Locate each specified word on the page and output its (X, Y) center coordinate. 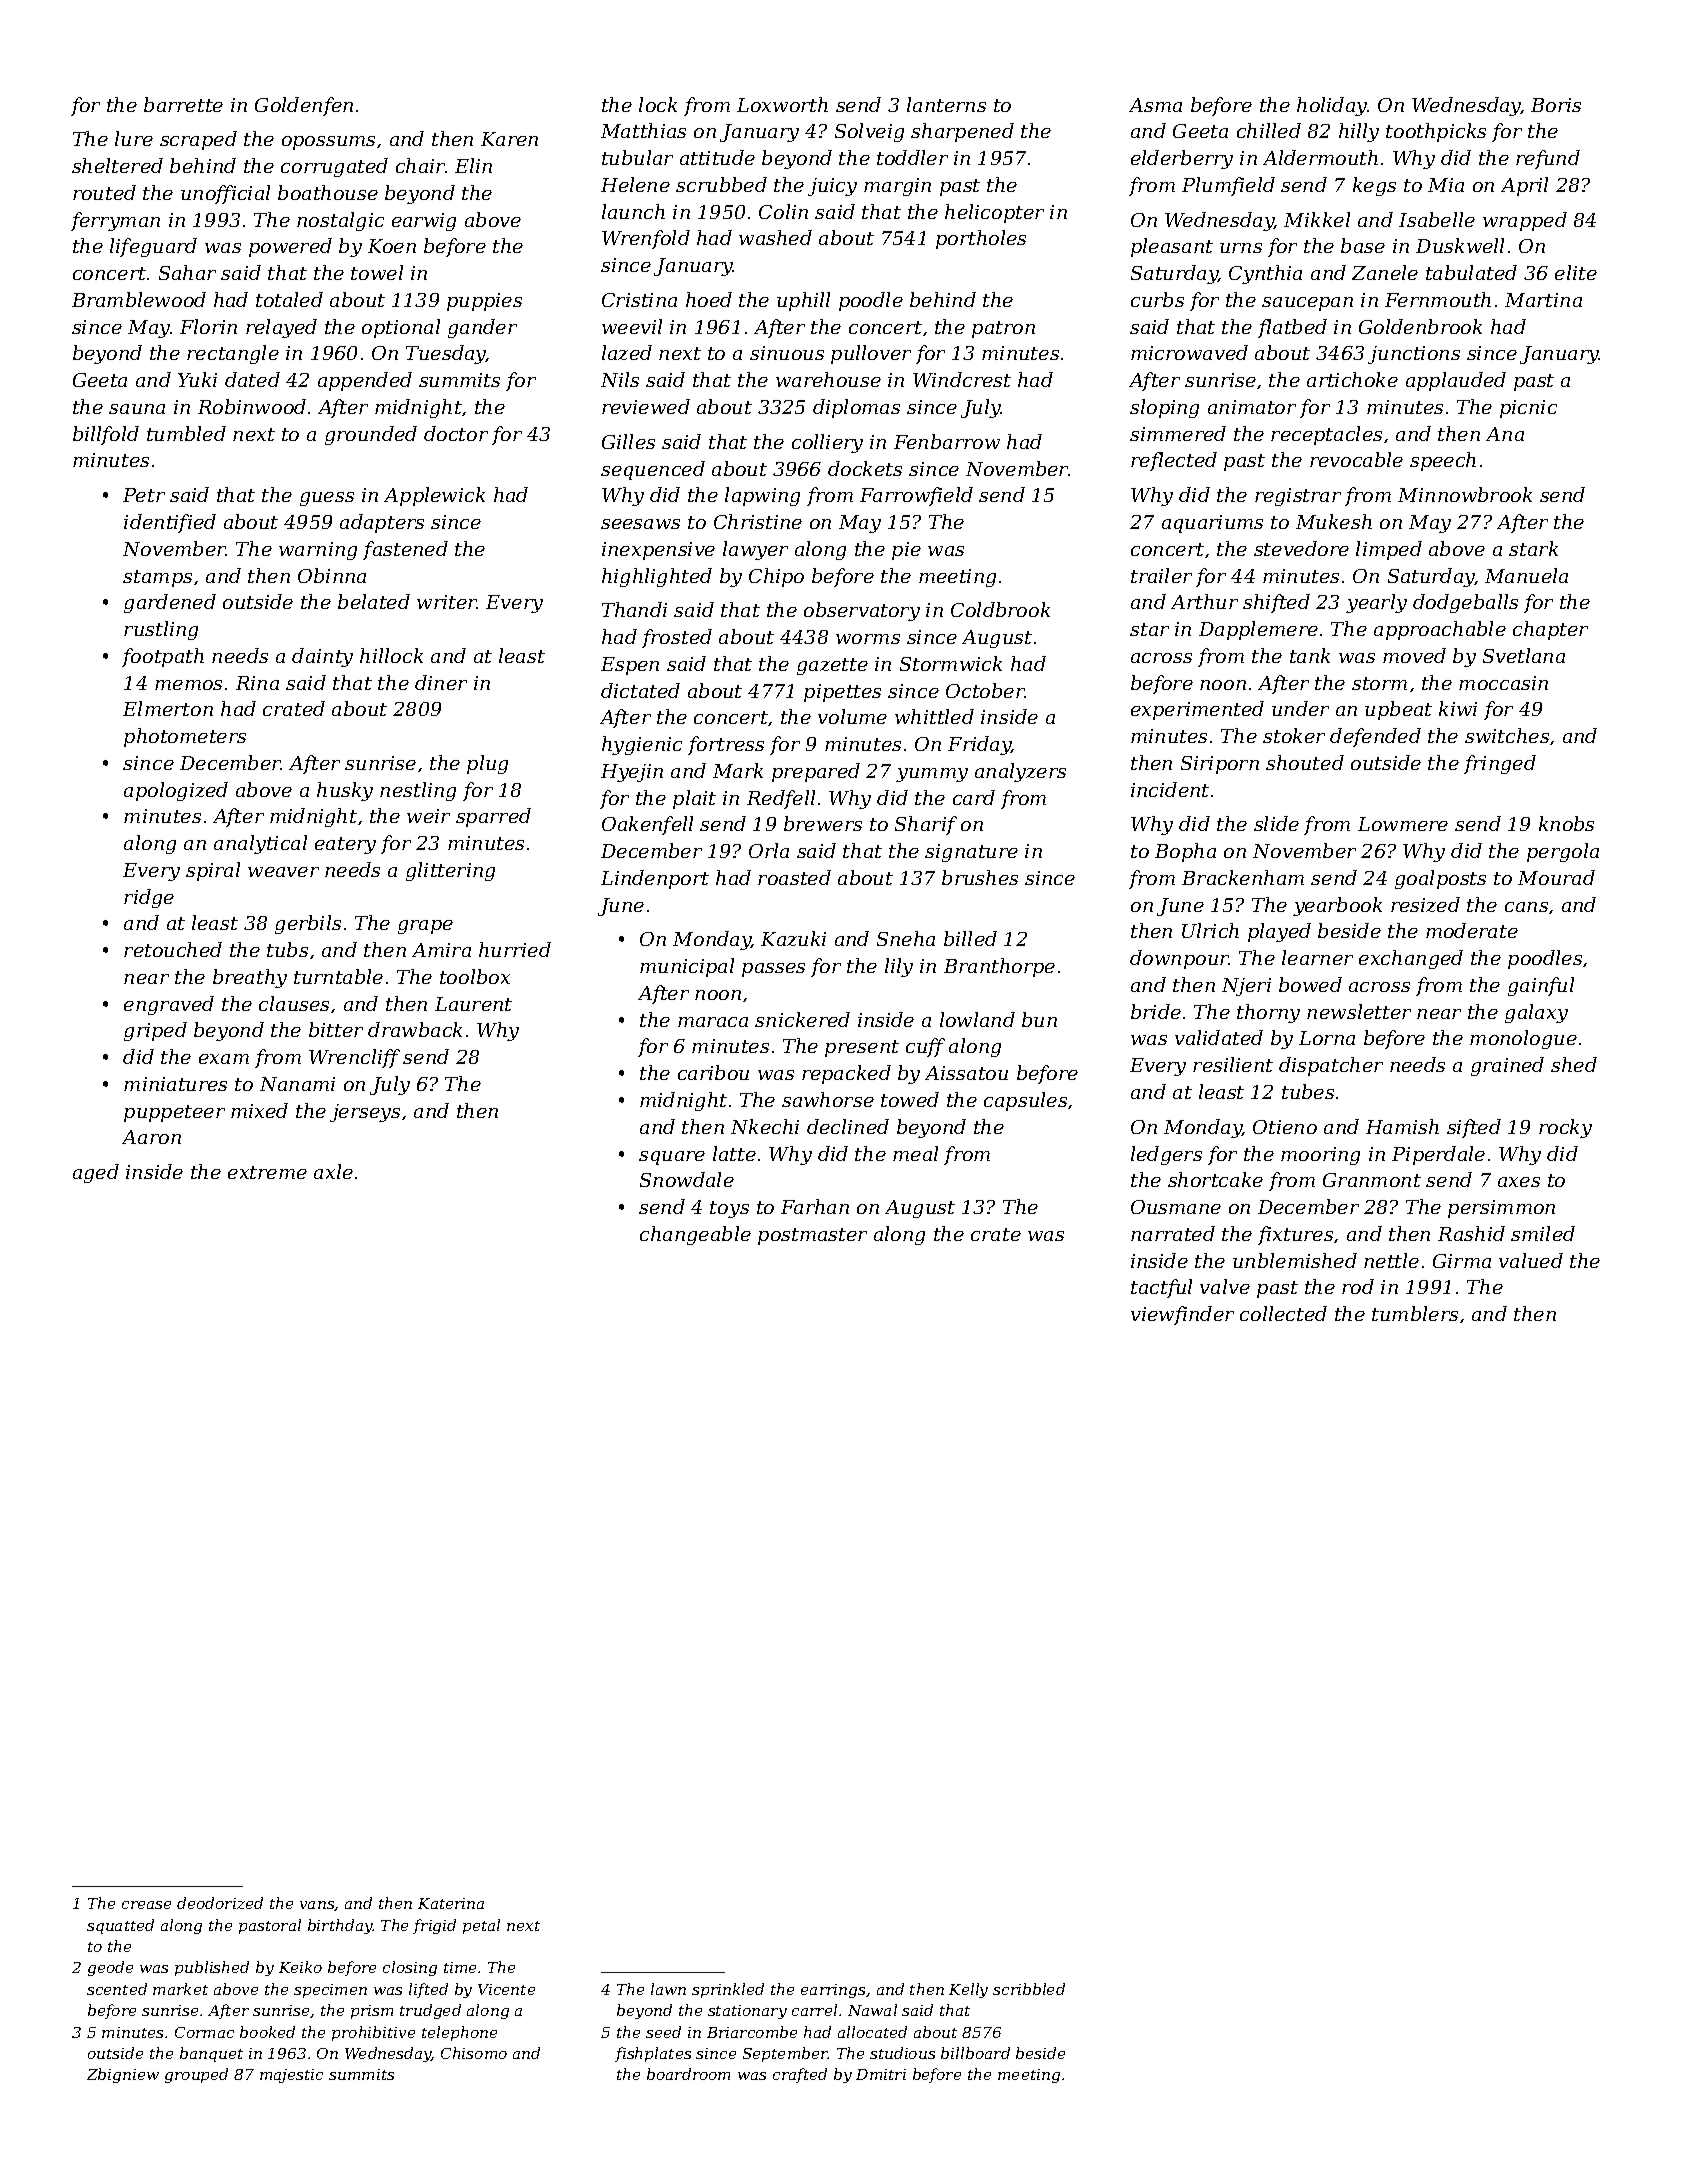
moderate (1472, 930)
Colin (783, 211)
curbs (1157, 299)
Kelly (968, 1990)
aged (96, 1173)
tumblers (1415, 1313)
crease (146, 1905)
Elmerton (168, 708)
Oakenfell (647, 825)
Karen (509, 139)
